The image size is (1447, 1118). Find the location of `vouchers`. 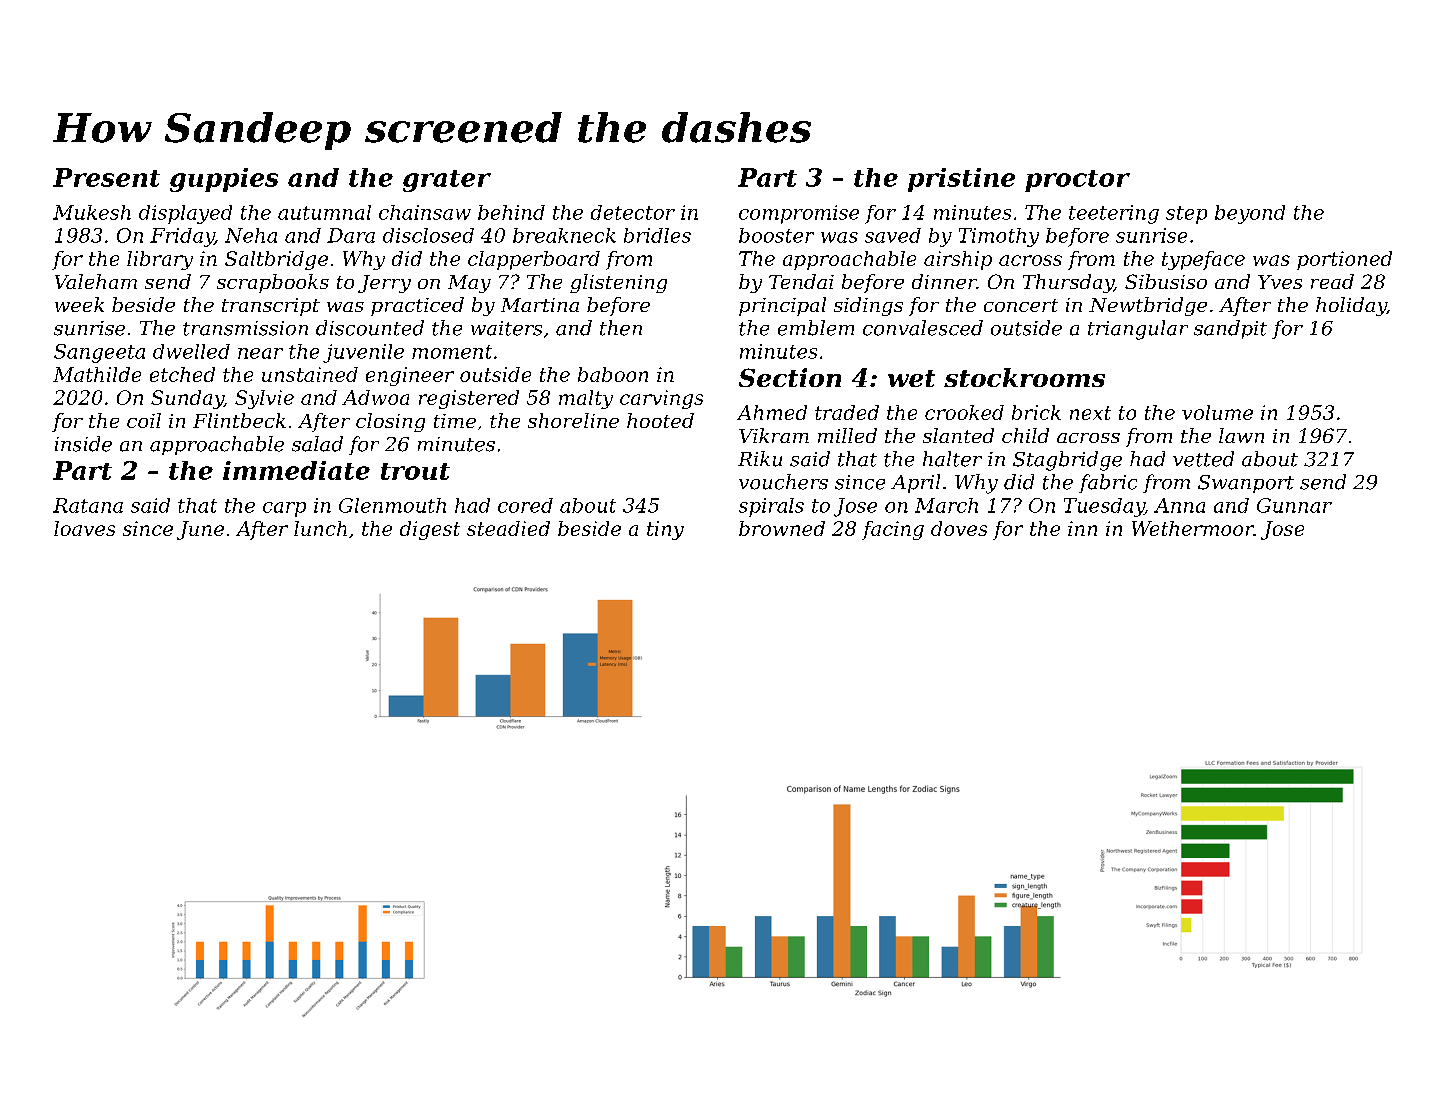

vouchers is located at coordinates (783, 482).
